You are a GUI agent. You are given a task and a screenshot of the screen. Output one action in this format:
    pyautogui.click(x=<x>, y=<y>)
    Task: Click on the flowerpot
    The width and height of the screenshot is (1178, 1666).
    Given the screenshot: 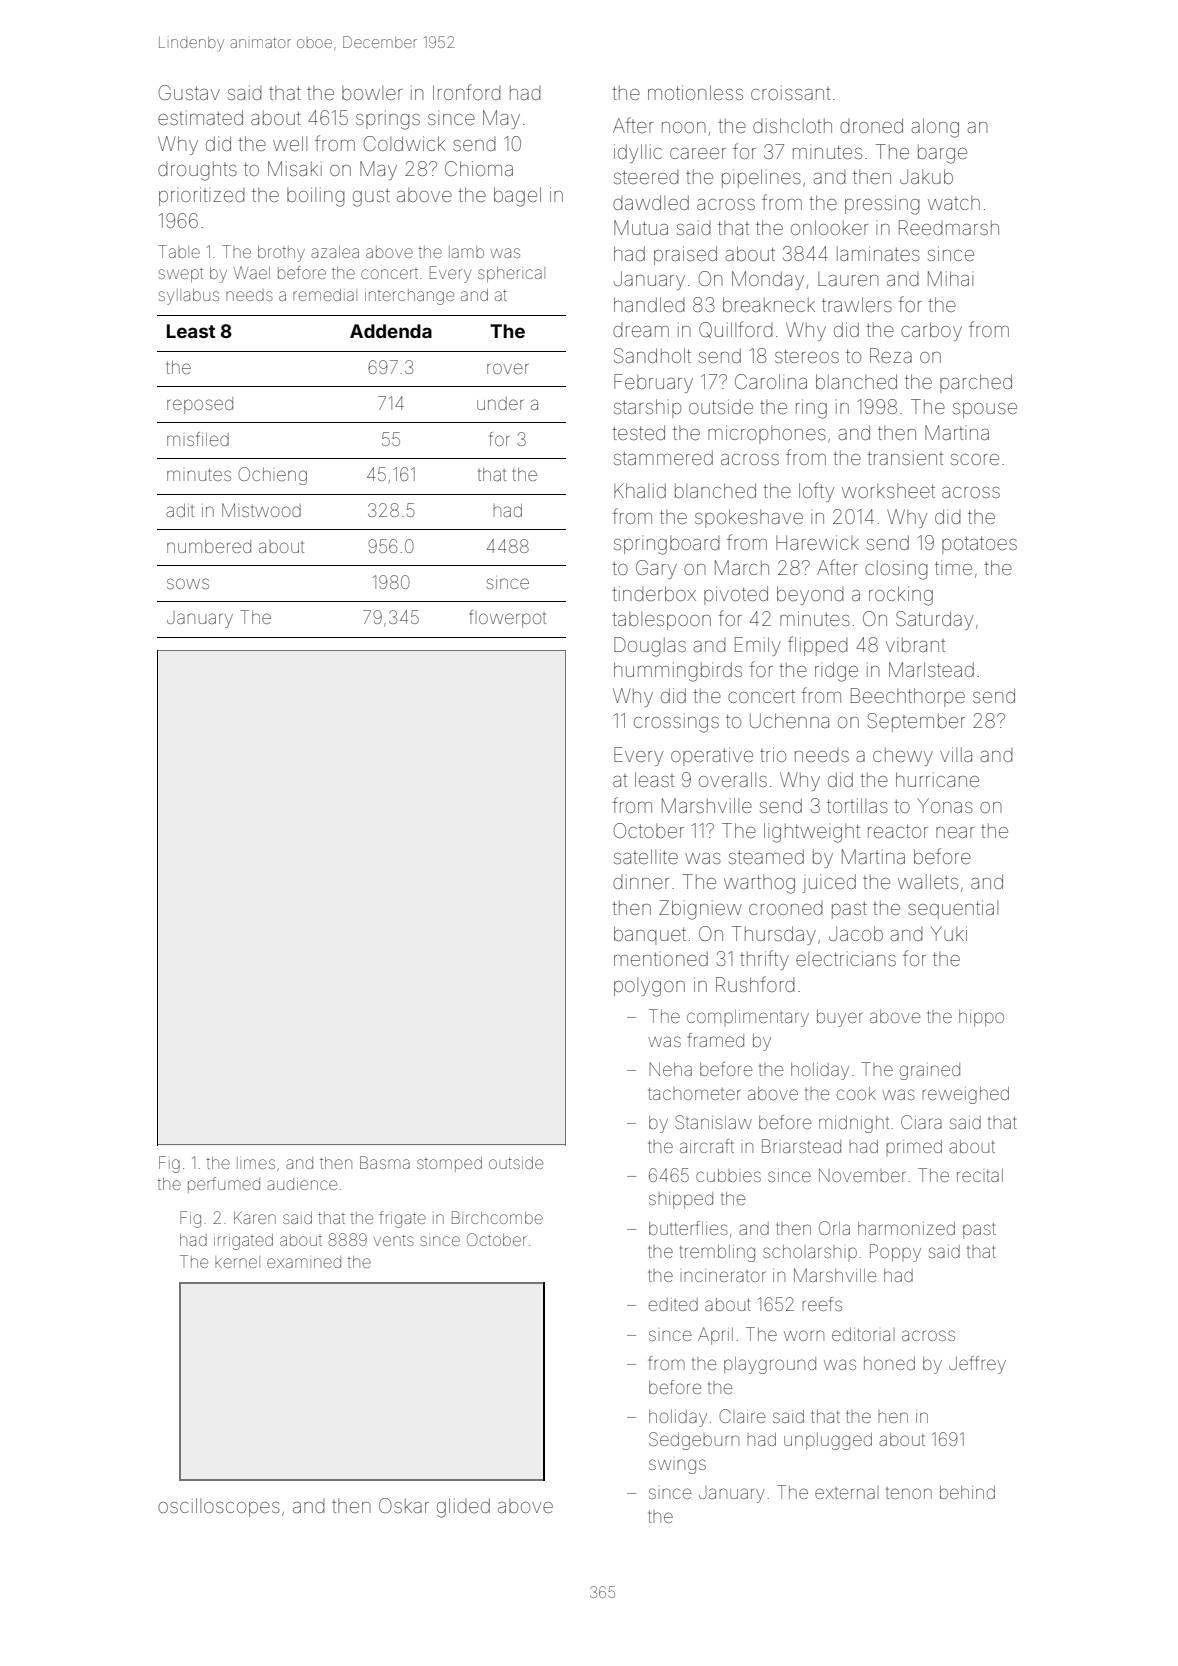 What is the action you would take?
    pyautogui.click(x=507, y=619)
